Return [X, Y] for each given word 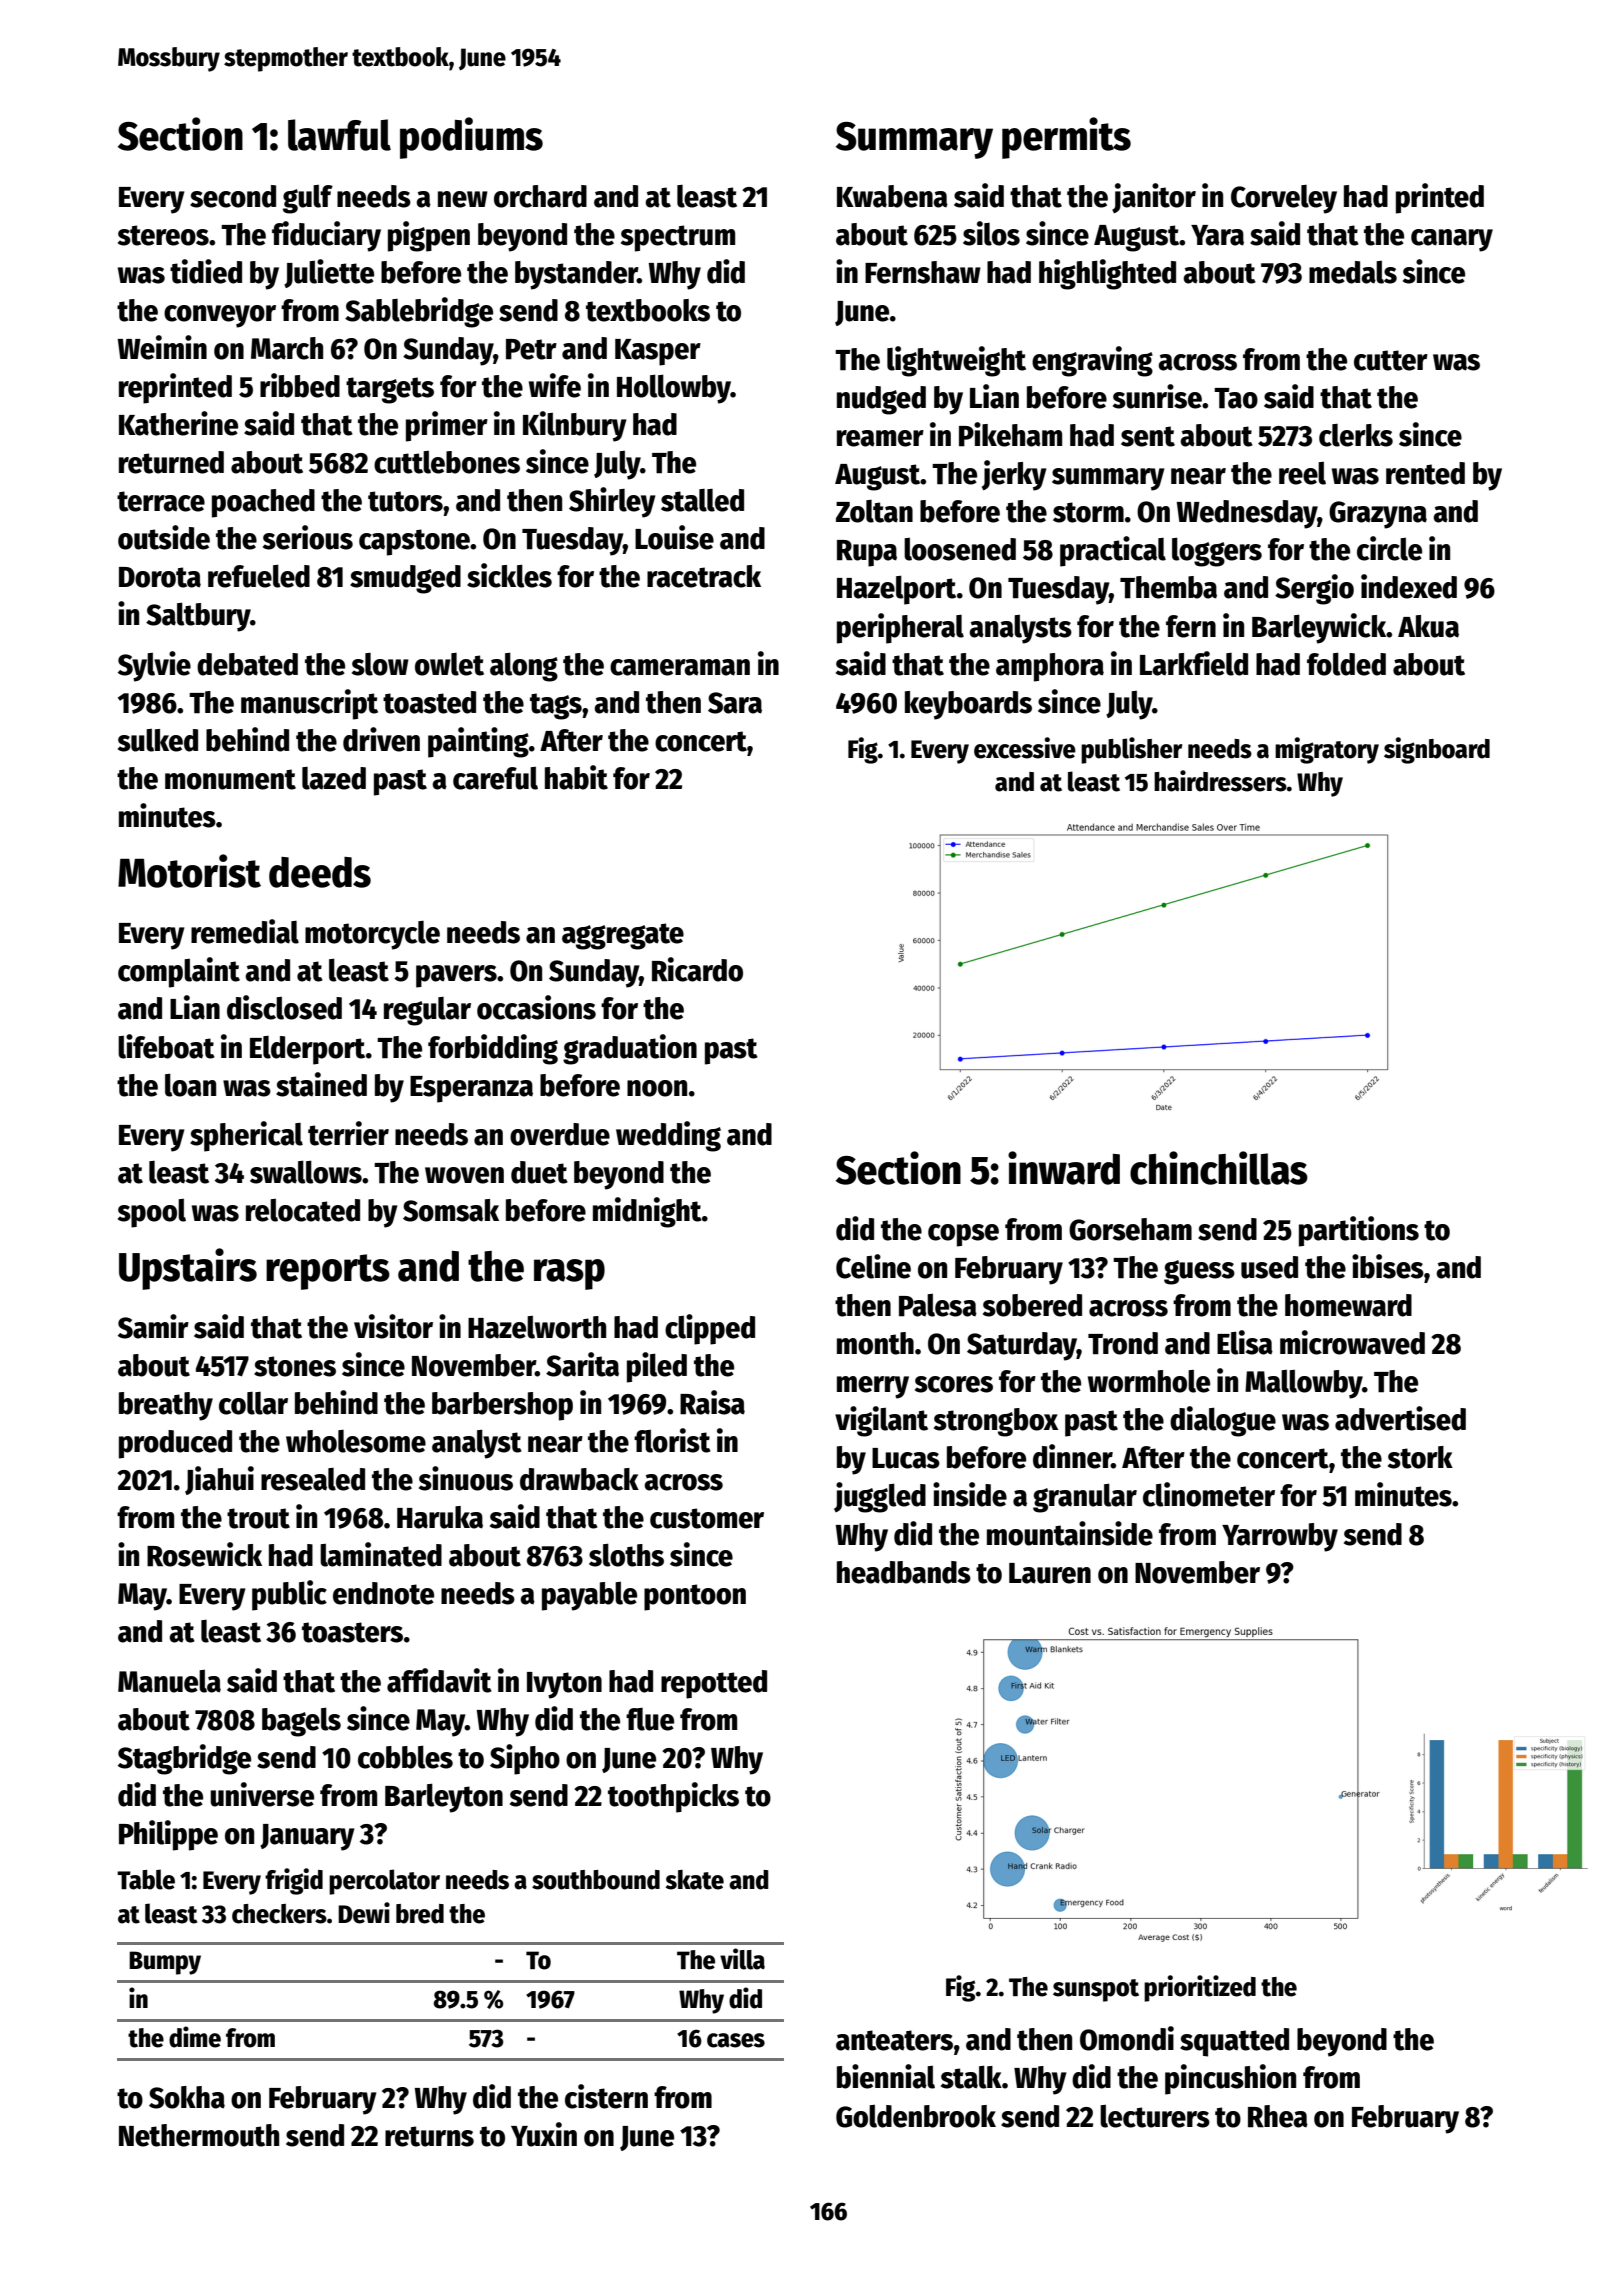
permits [1066, 138]
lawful [339, 135]
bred [420, 1914]
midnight [647, 1212]
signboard [1437, 750]
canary [1452, 240]
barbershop [502, 1406]
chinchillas [1219, 1168]
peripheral [900, 628]
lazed [334, 778]
